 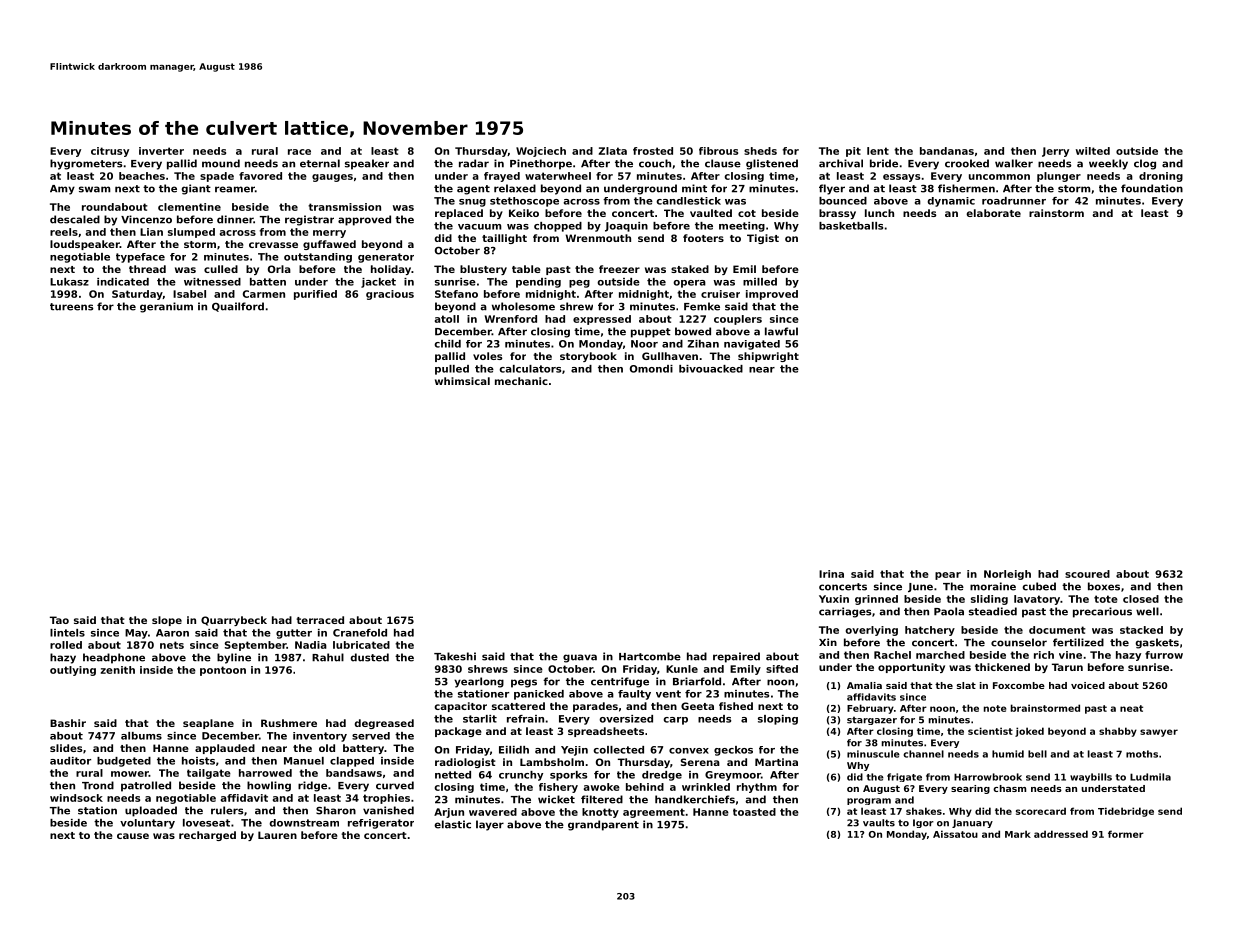 I want to click on served, so click(x=371, y=736).
